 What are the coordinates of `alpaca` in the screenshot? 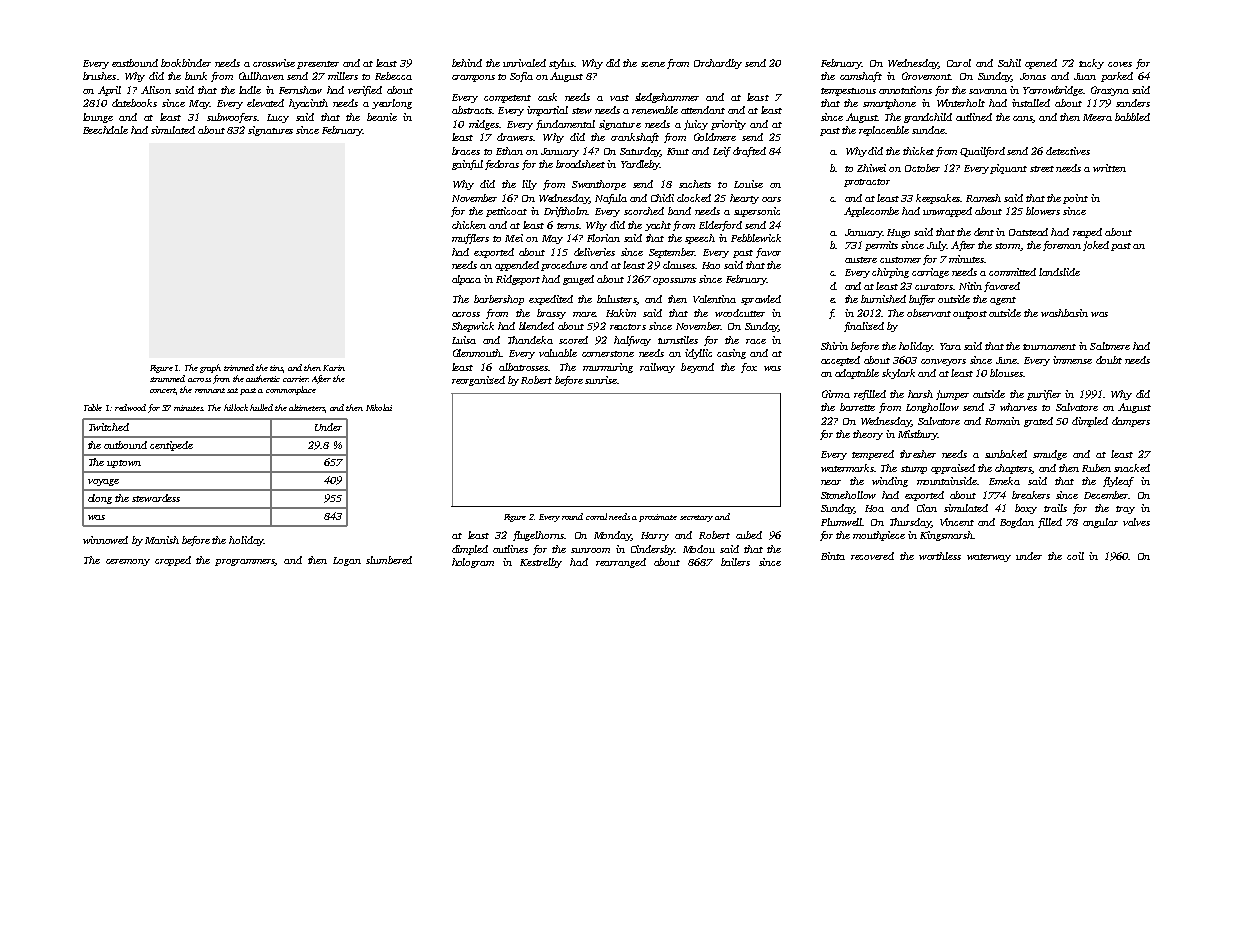 It's located at (466, 280).
